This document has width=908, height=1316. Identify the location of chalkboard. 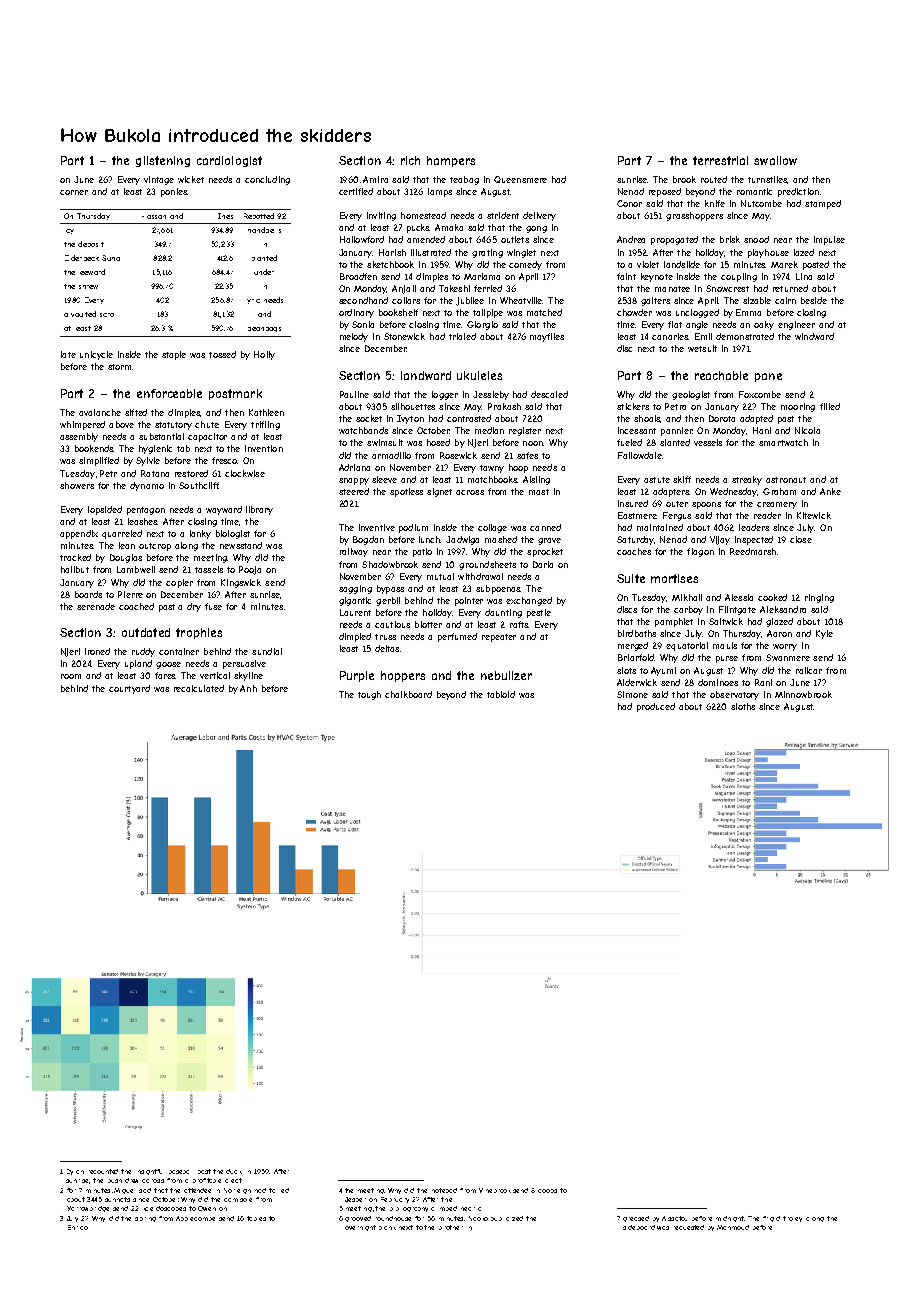
(408, 694).
